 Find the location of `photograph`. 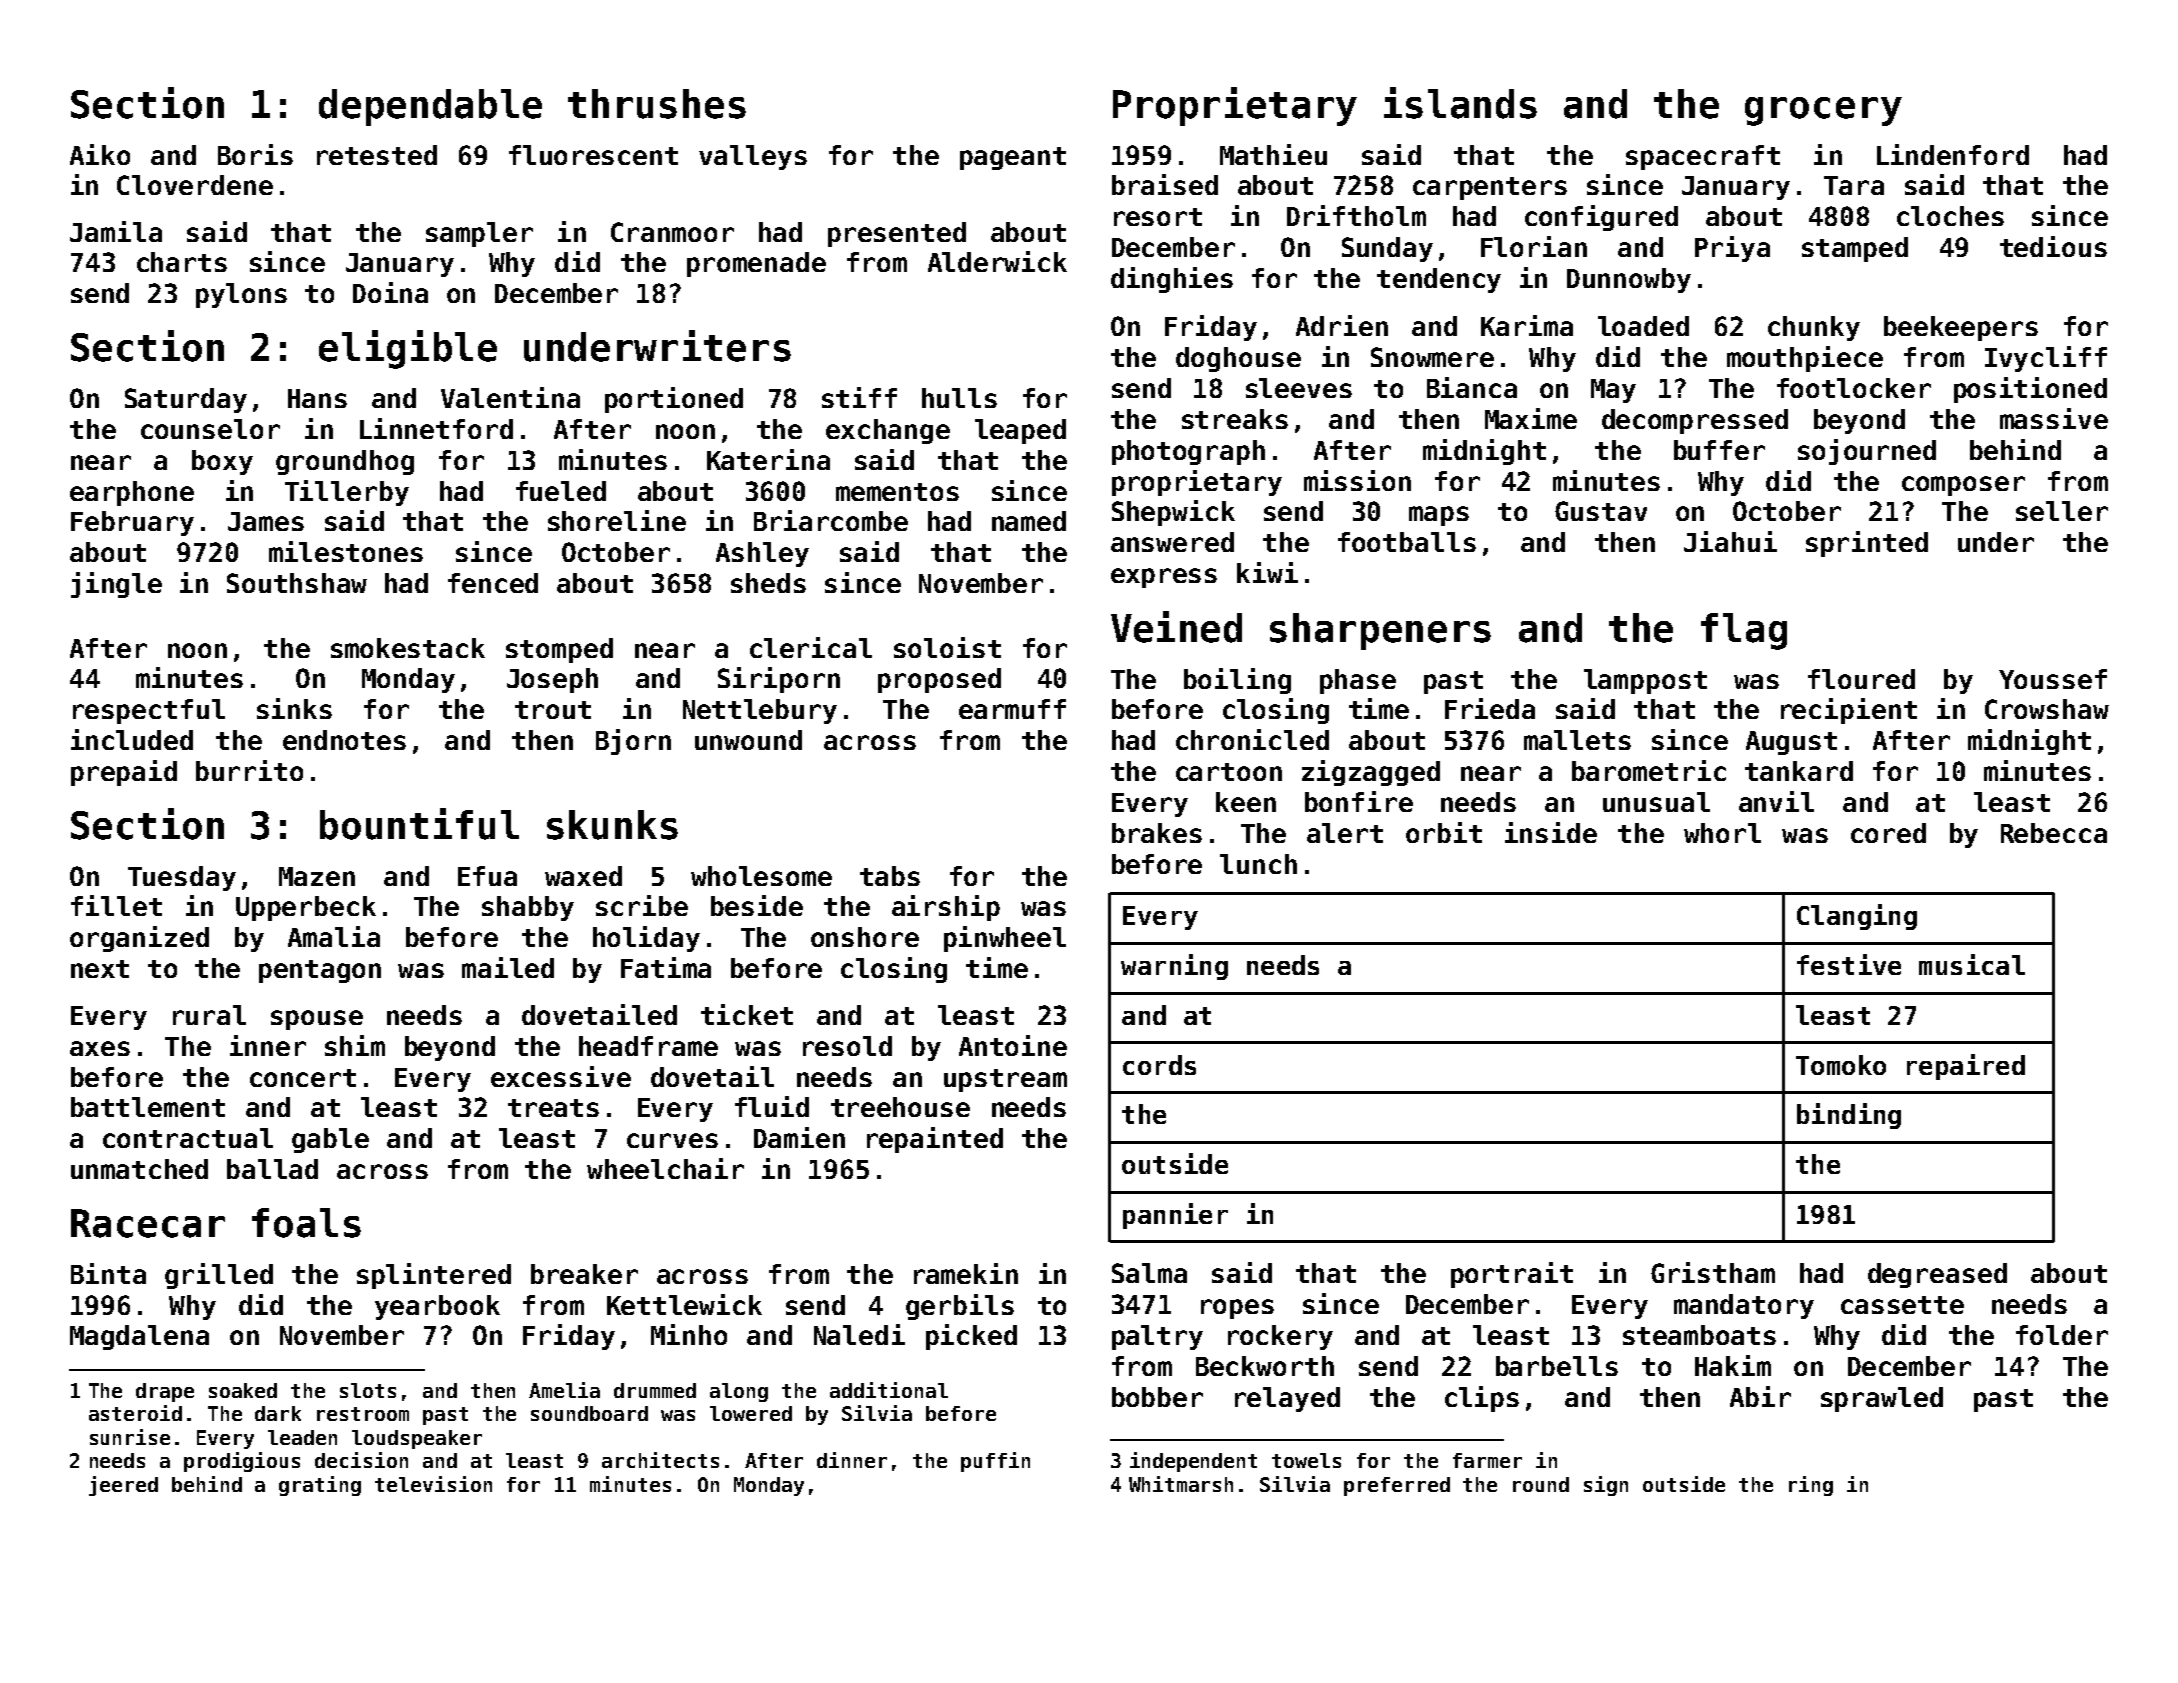

photograph is located at coordinates (1188, 452).
